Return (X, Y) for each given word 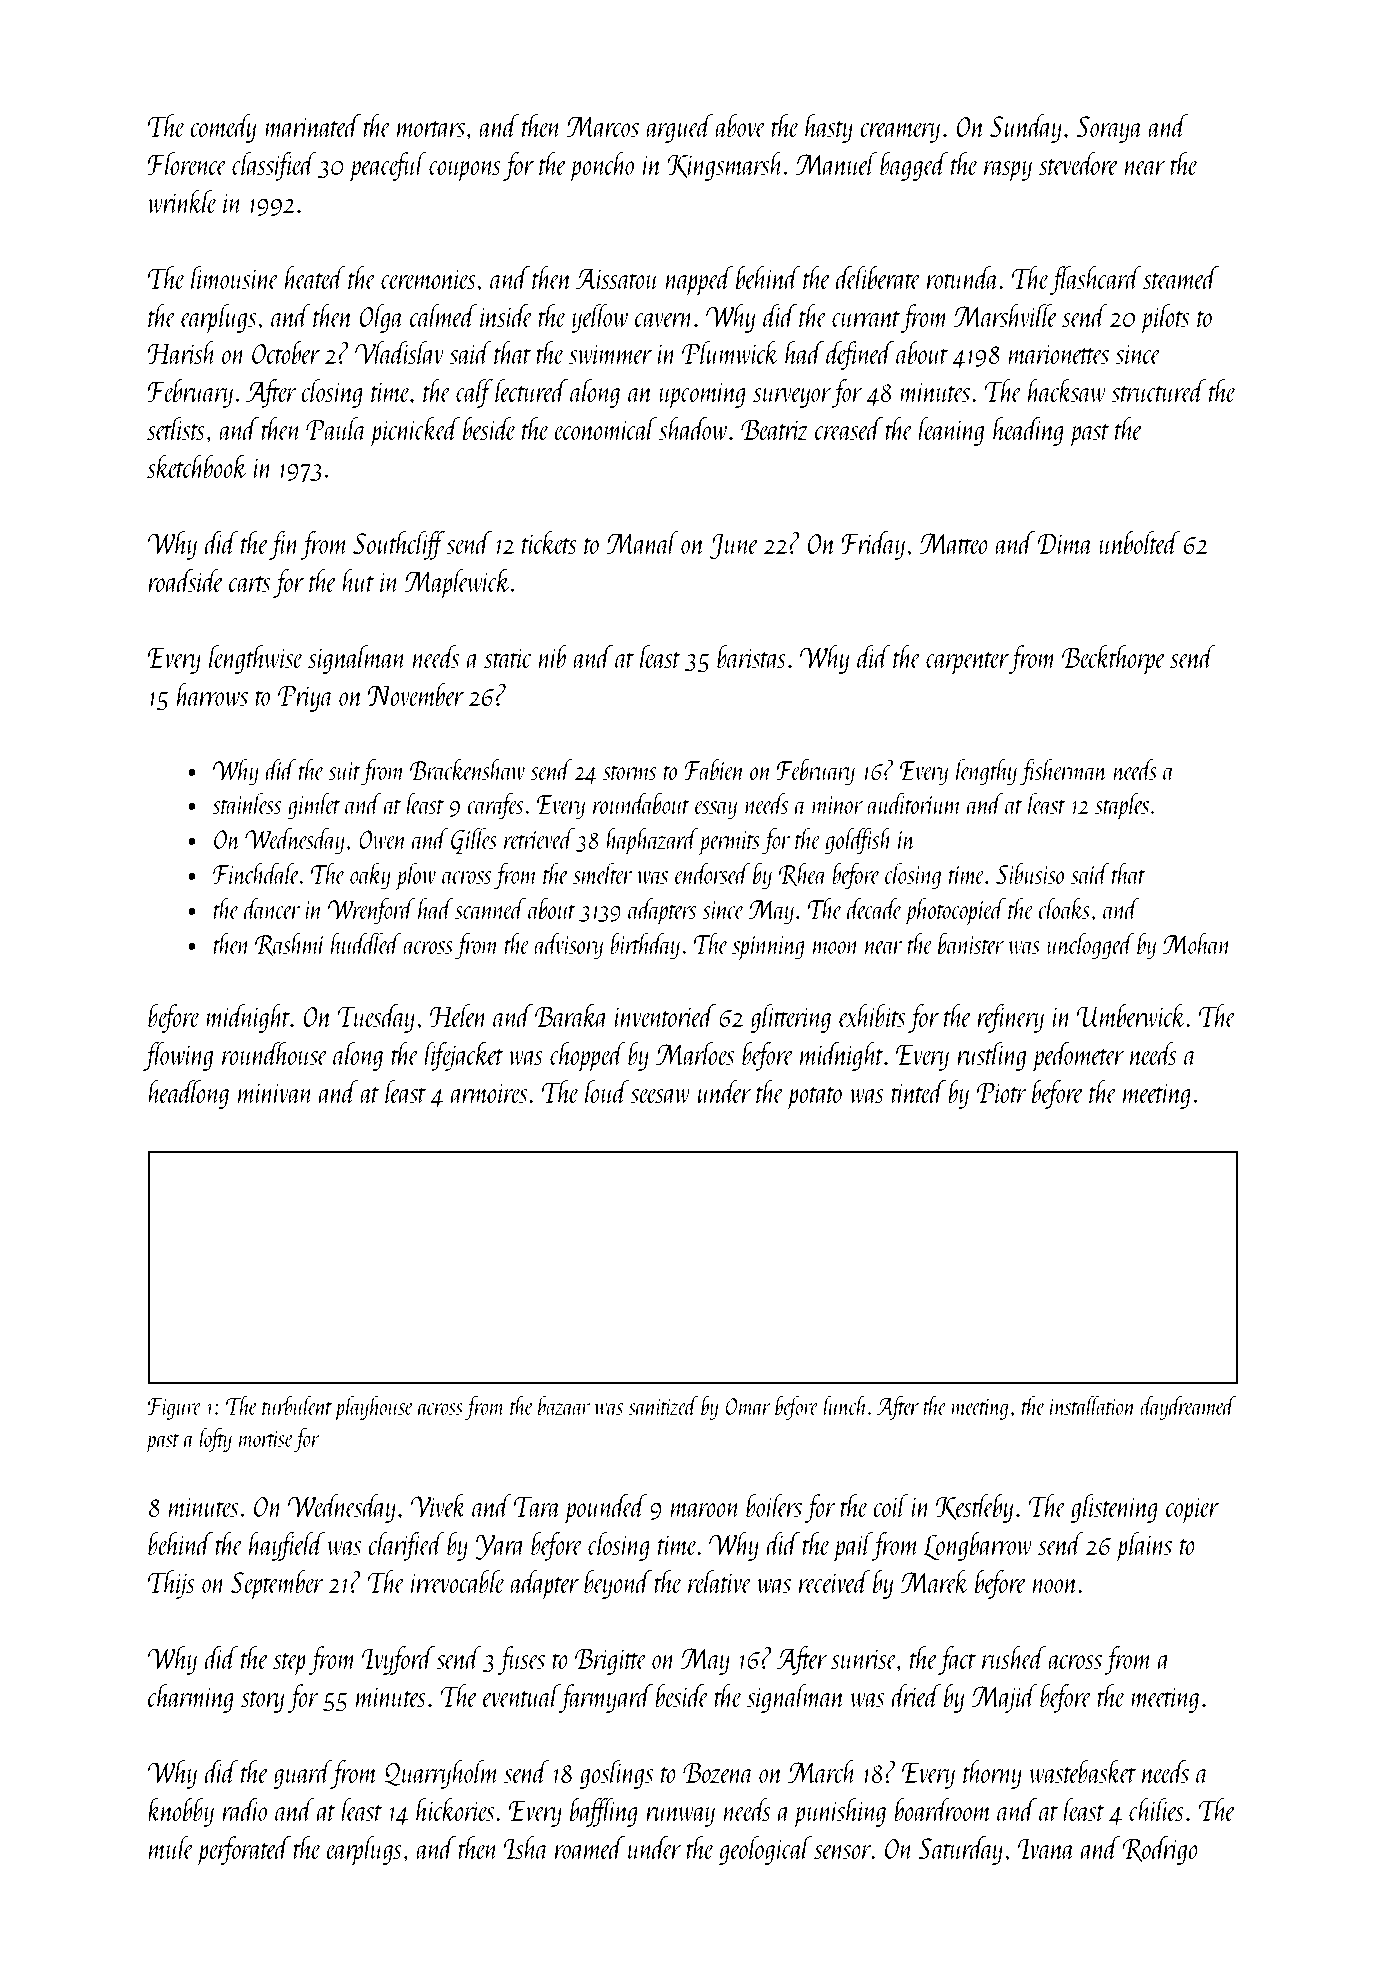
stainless (246, 803)
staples (1122, 806)
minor (837, 805)
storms (629, 772)
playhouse (373, 1408)
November (416, 694)
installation (1093, 1405)
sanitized (663, 1405)
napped (699, 281)
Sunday (1026, 128)
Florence (187, 164)
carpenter (967, 663)
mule (171, 1847)
